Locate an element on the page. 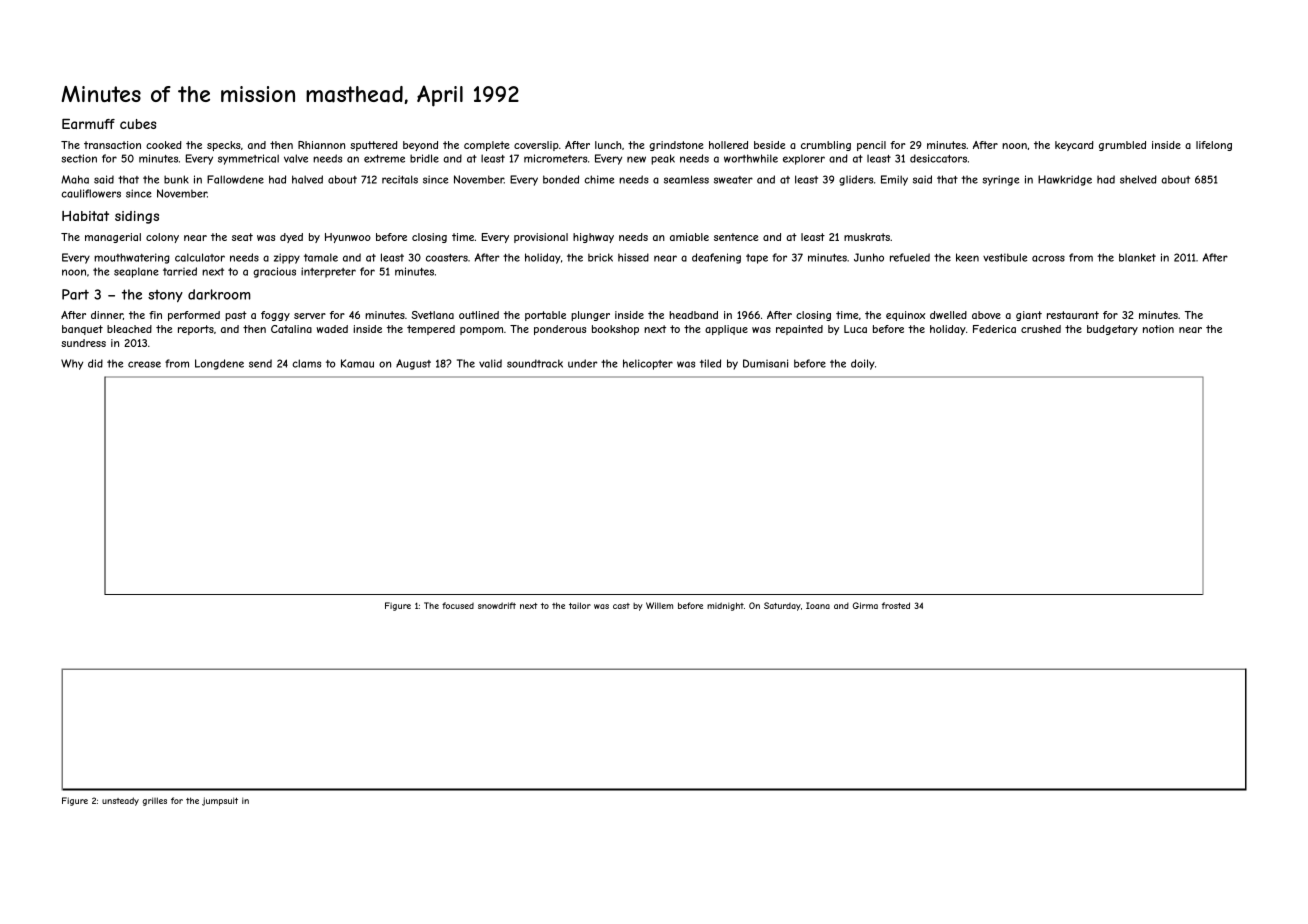 This document has width=1308, height=924. frosted is located at coordinates (896, 605).
